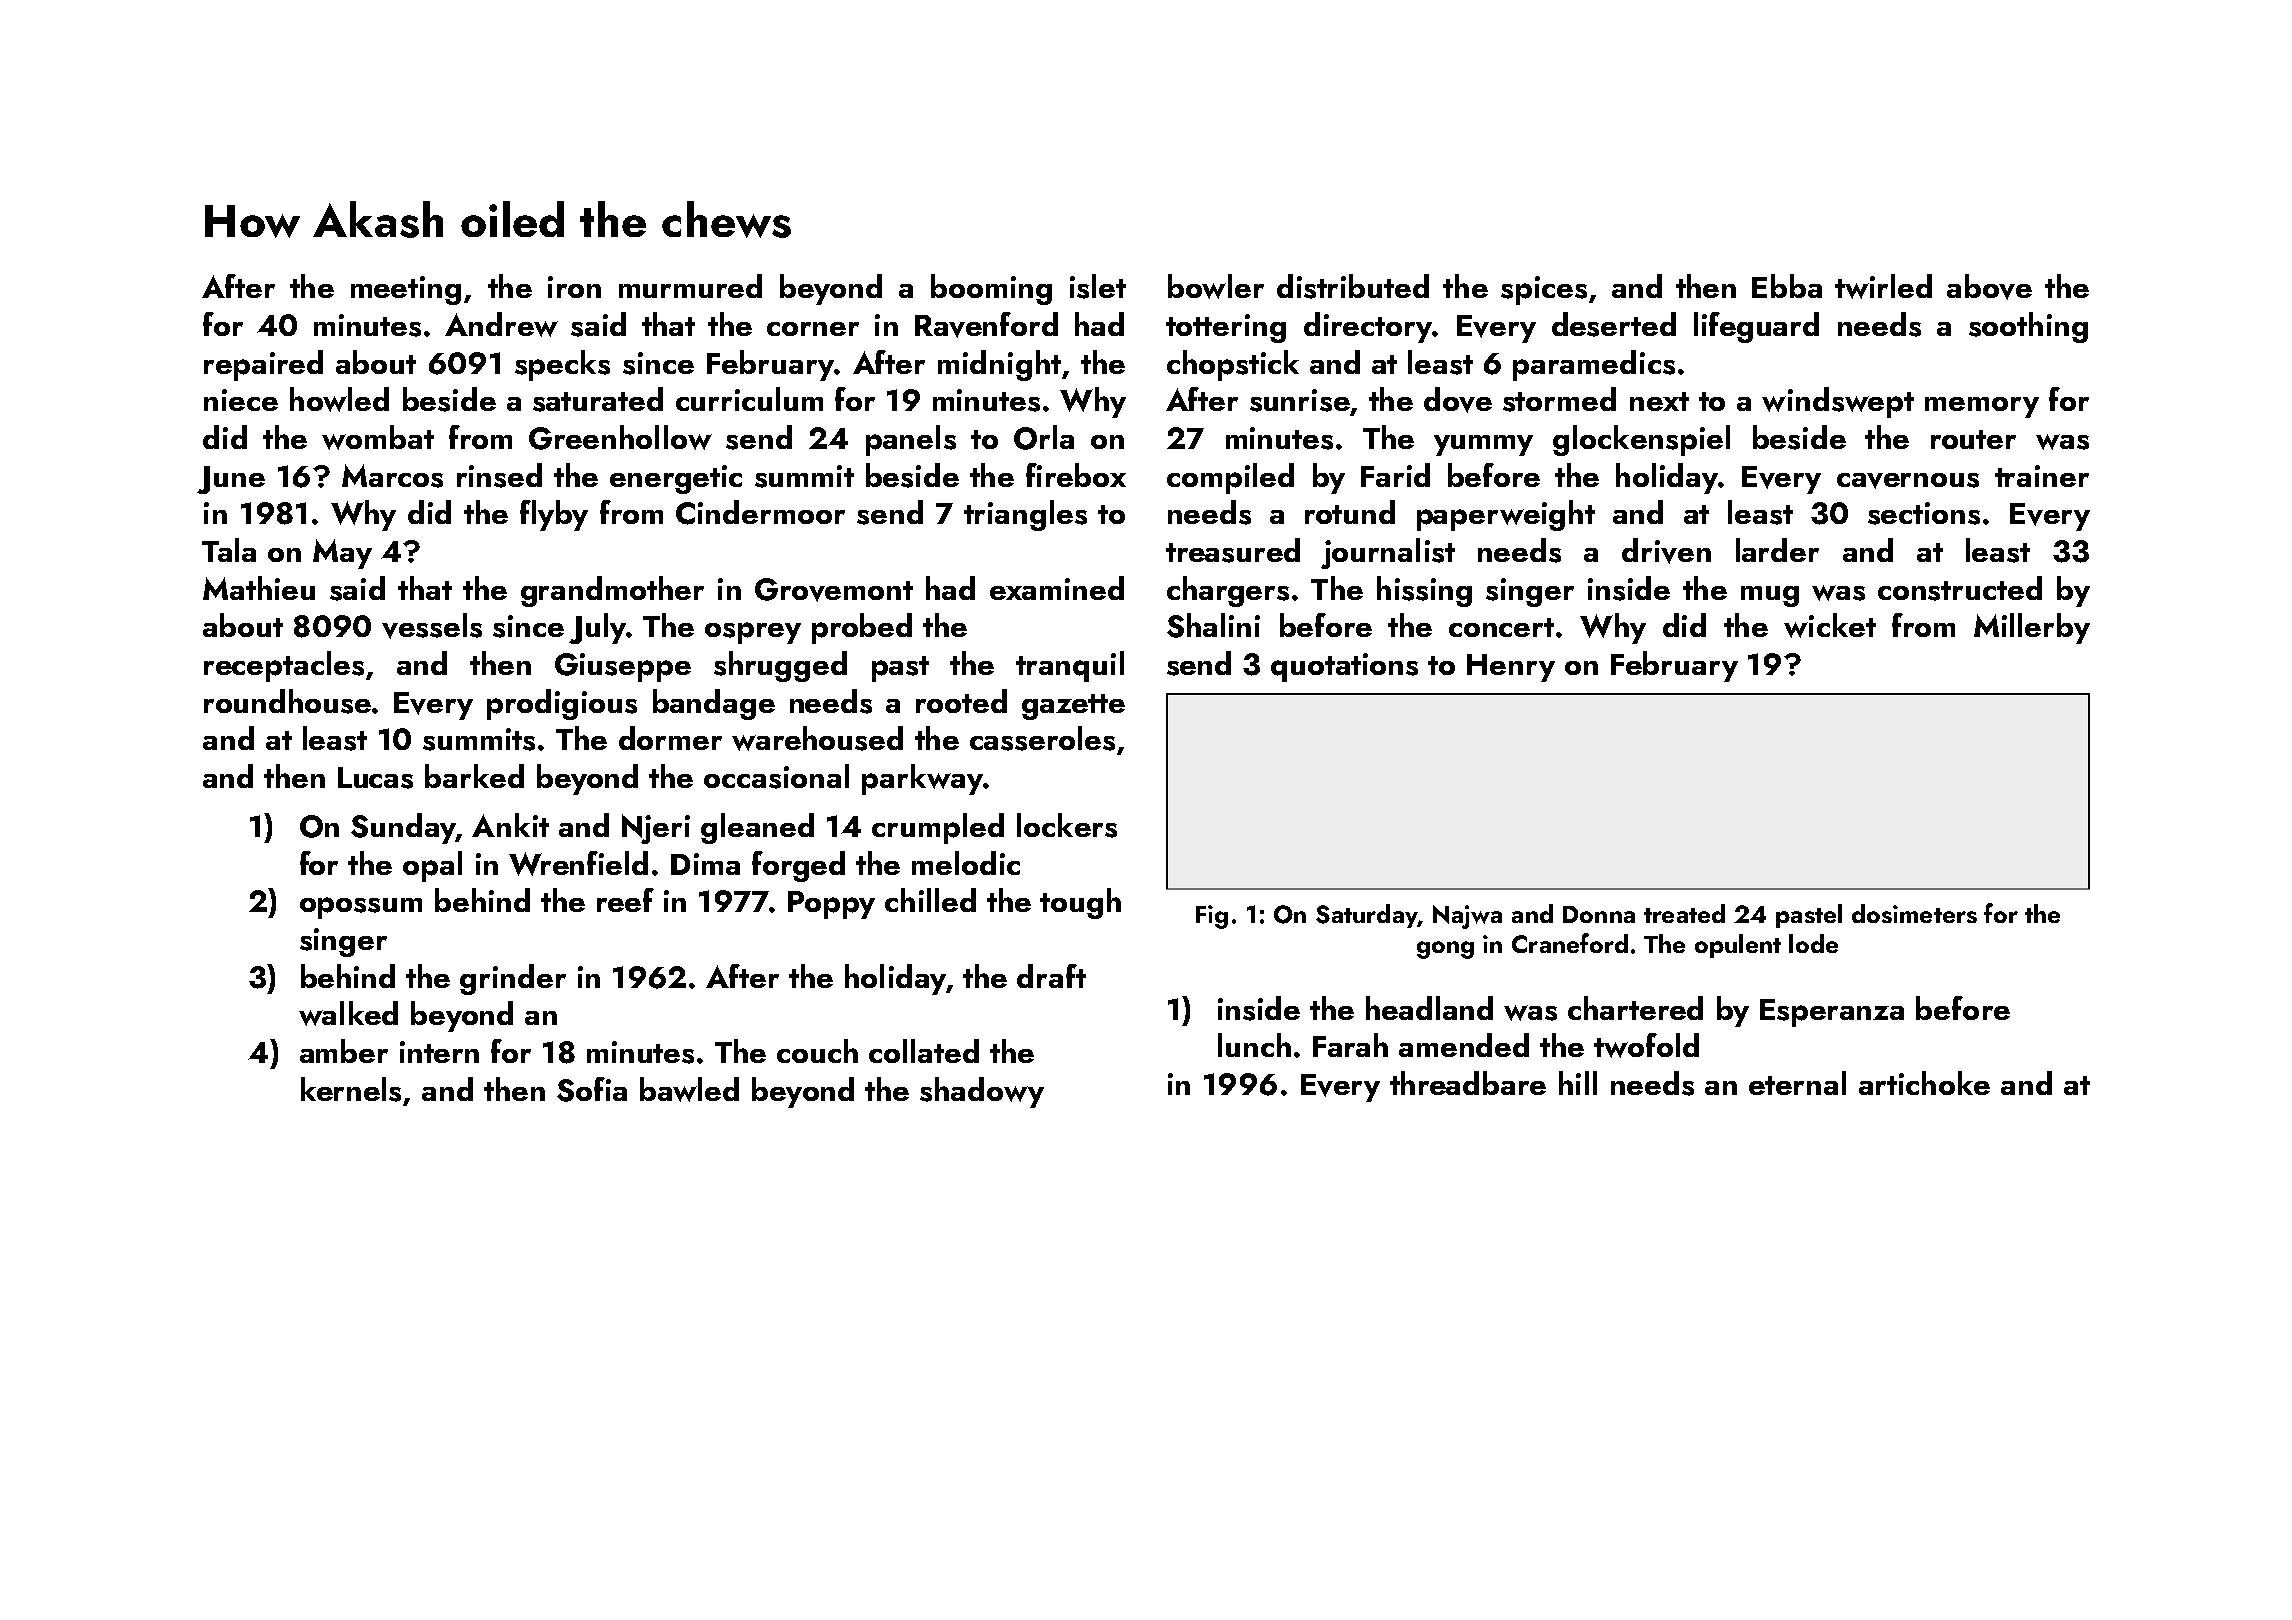 Image resolution: width=2292 pixels, height=1620 pixels. What do you see at coordinates (1684, 913) in the screenshot?
I see `treated` at bounding box center [1684, 913].
